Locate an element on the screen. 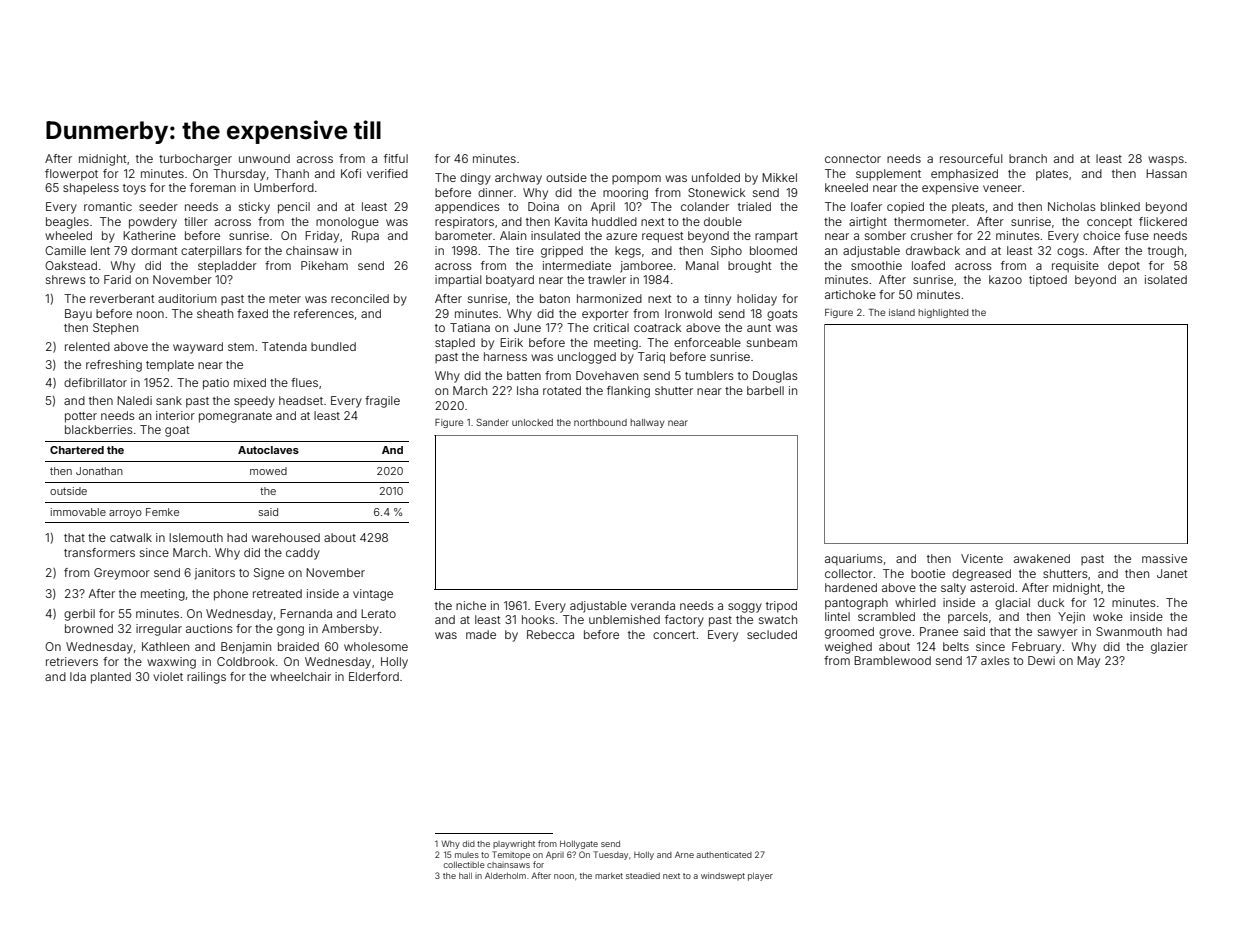 Image resolution: width=1233 pixels, height=952 pixels. archway is located at coordinates (518, 179).
